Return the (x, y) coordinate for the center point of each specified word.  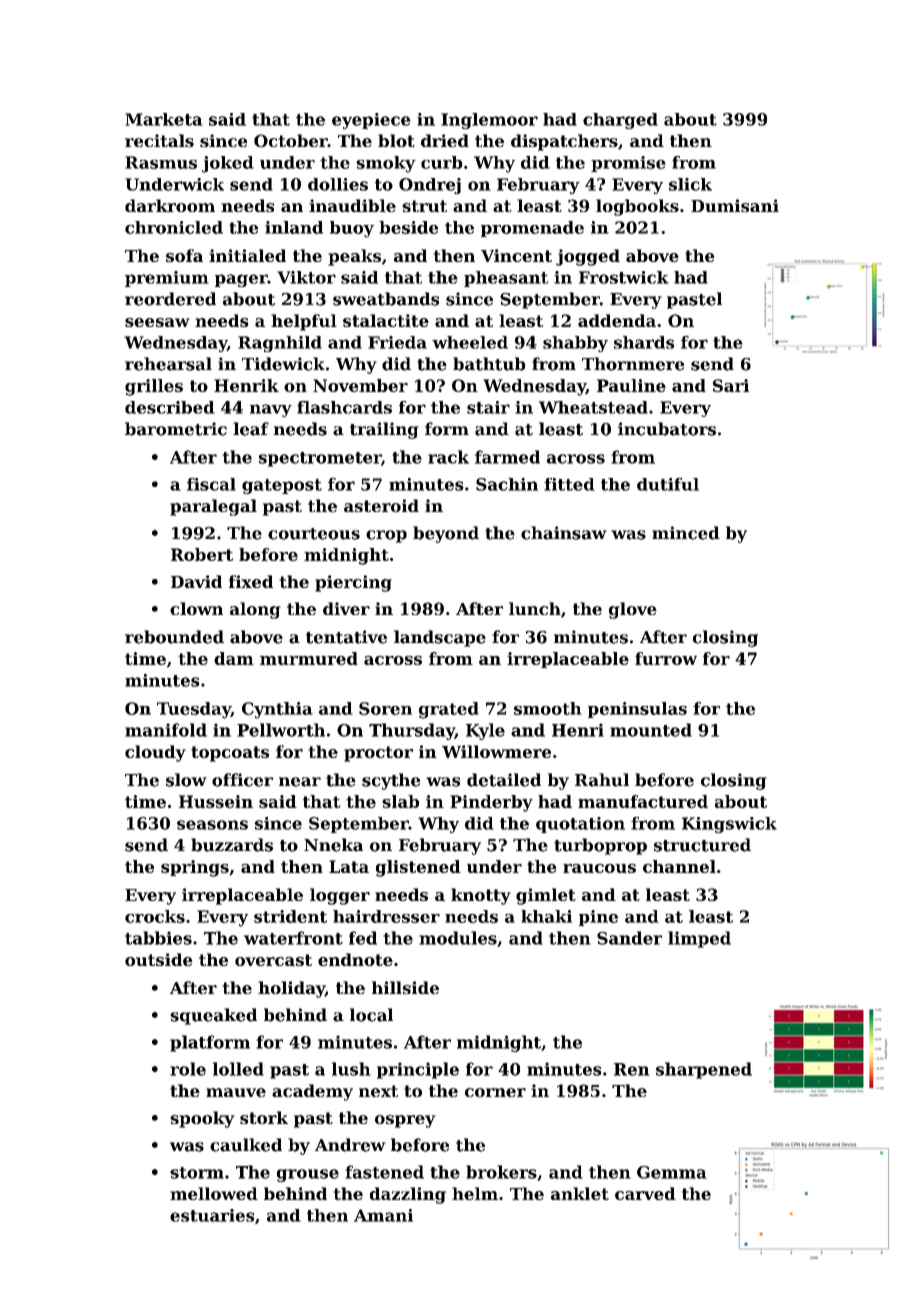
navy (271, 410)
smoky (386, 164)
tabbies (158, 938)
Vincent (516, 255)
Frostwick (624, 277)
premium (167, 279)
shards (644, 342)
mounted (651, 730)
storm (197, 1173)
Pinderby (491, 803)
